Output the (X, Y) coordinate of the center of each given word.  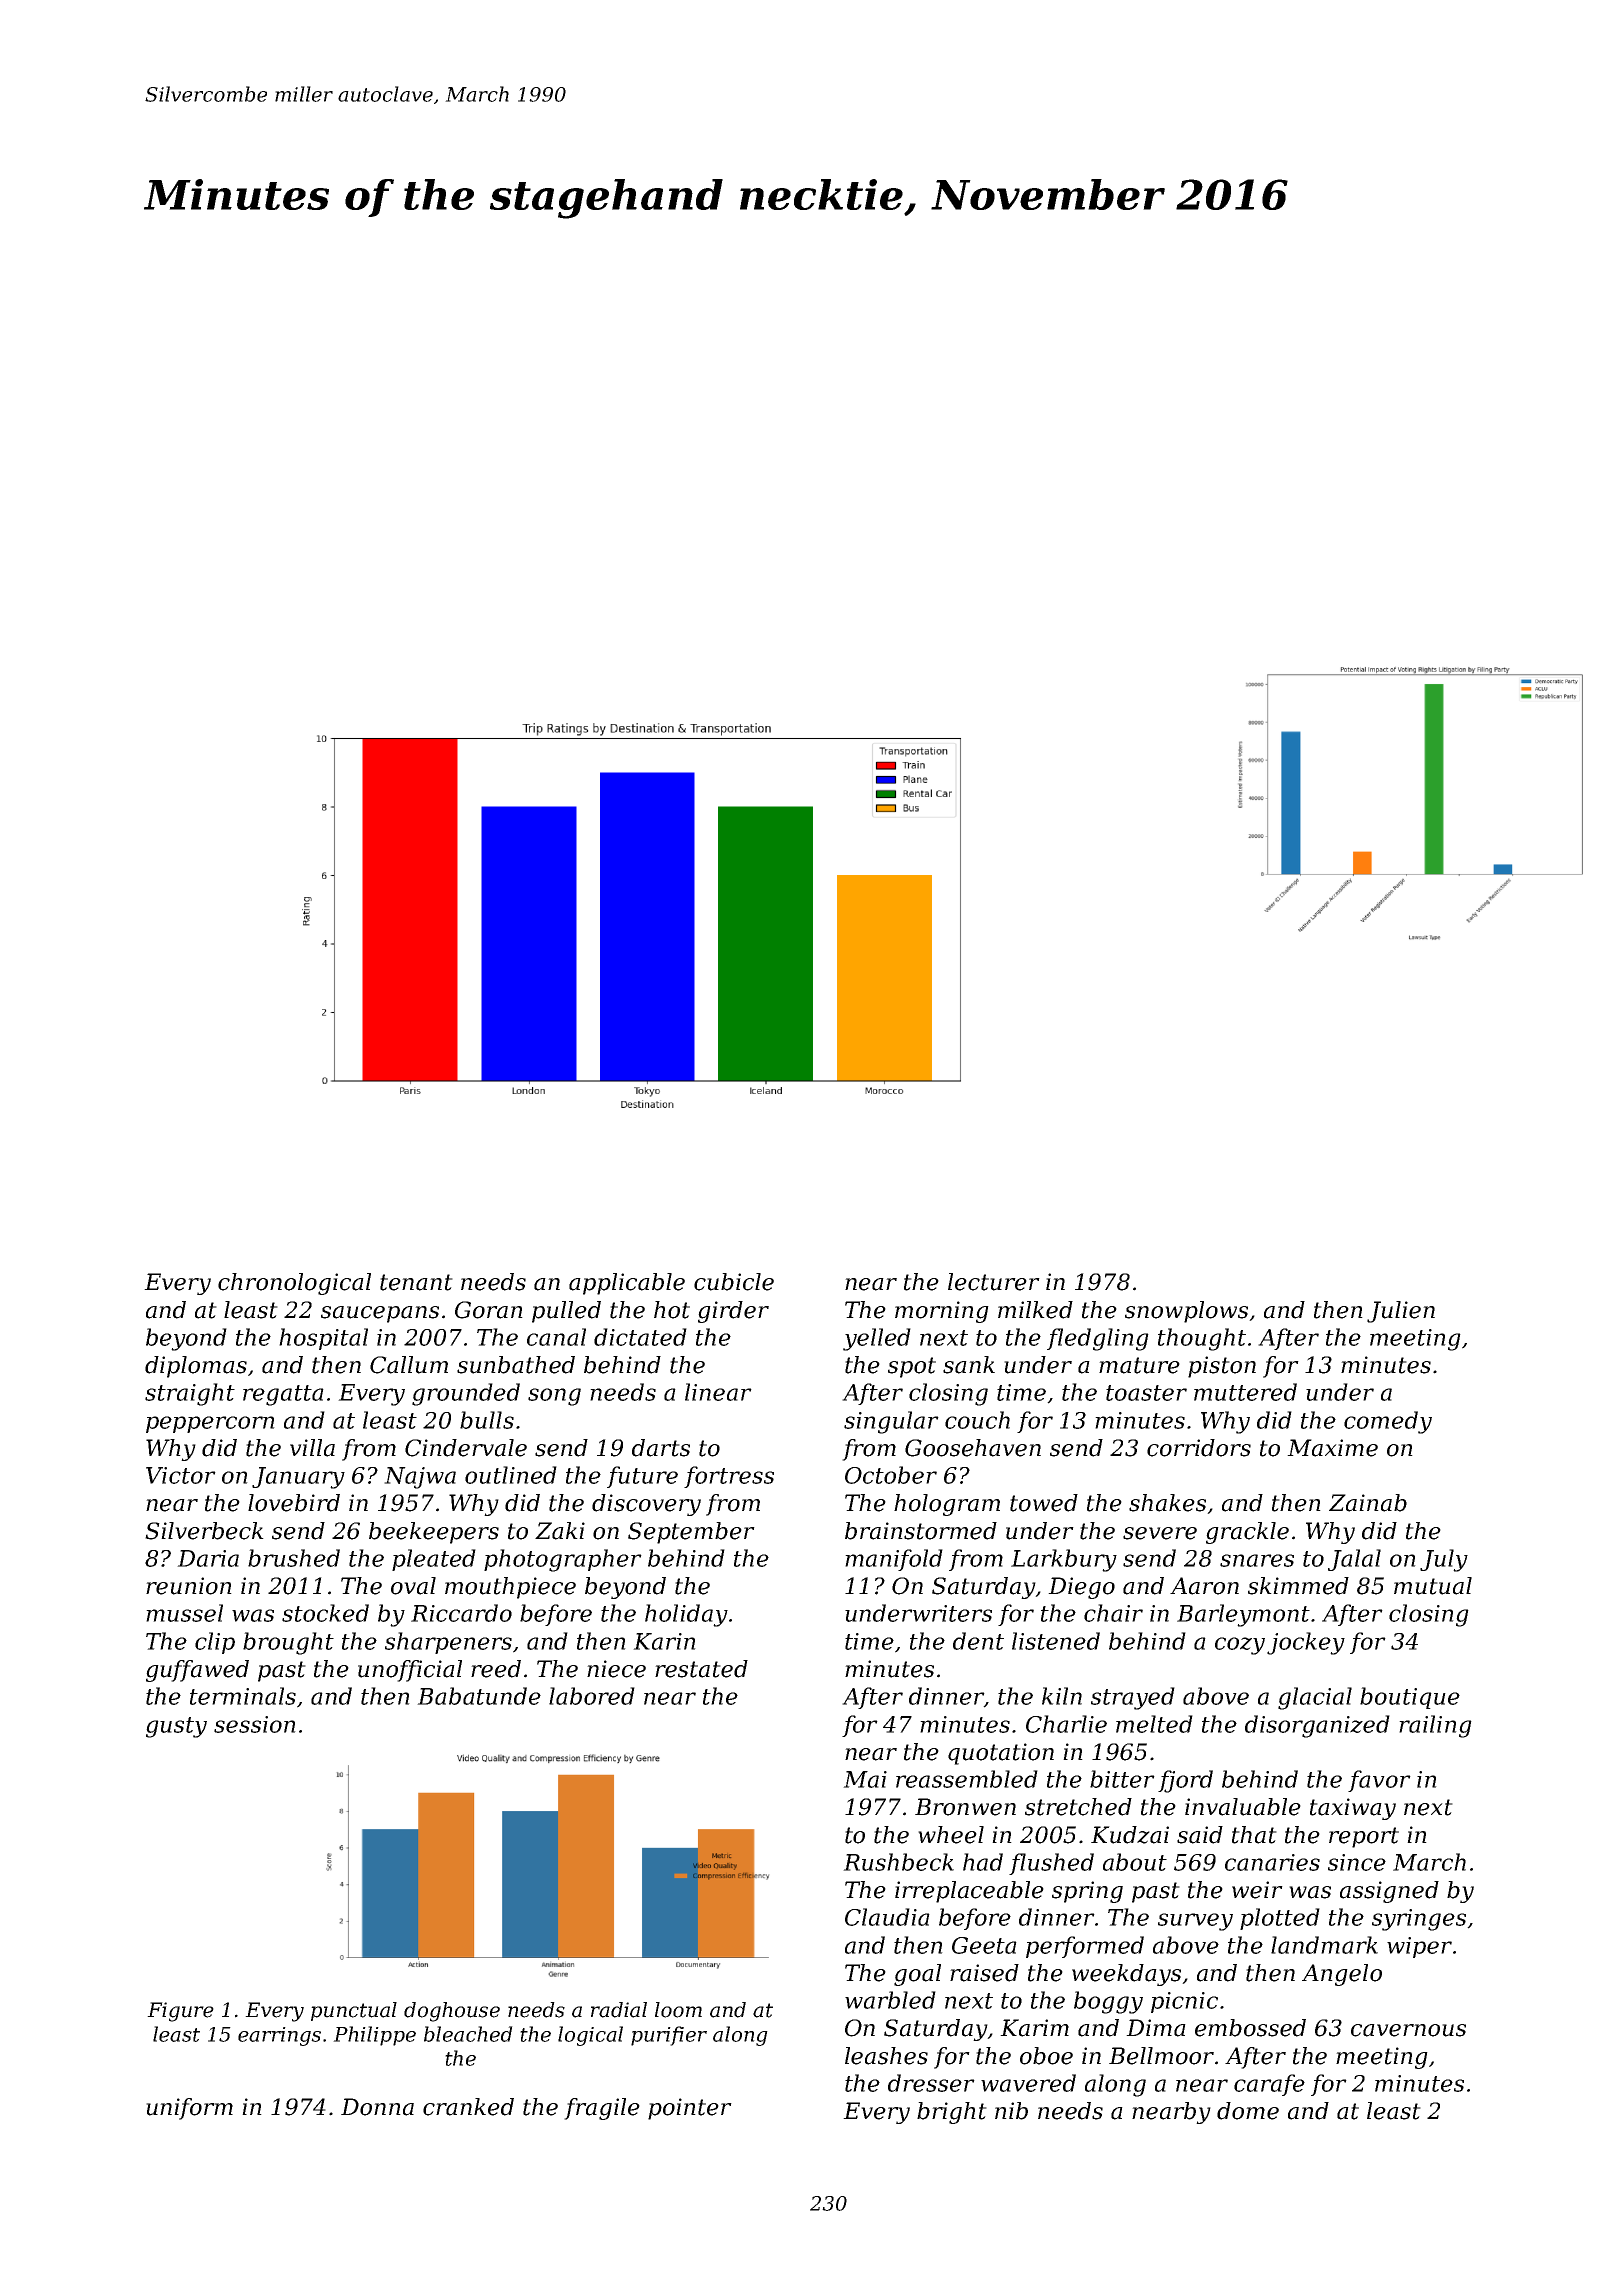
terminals (243, 1696)
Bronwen (965, 1807)
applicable (627, 1284)
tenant (416, 1282)
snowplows (1186, 1312)
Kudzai (1130, 1835)
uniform (189, 2109)
